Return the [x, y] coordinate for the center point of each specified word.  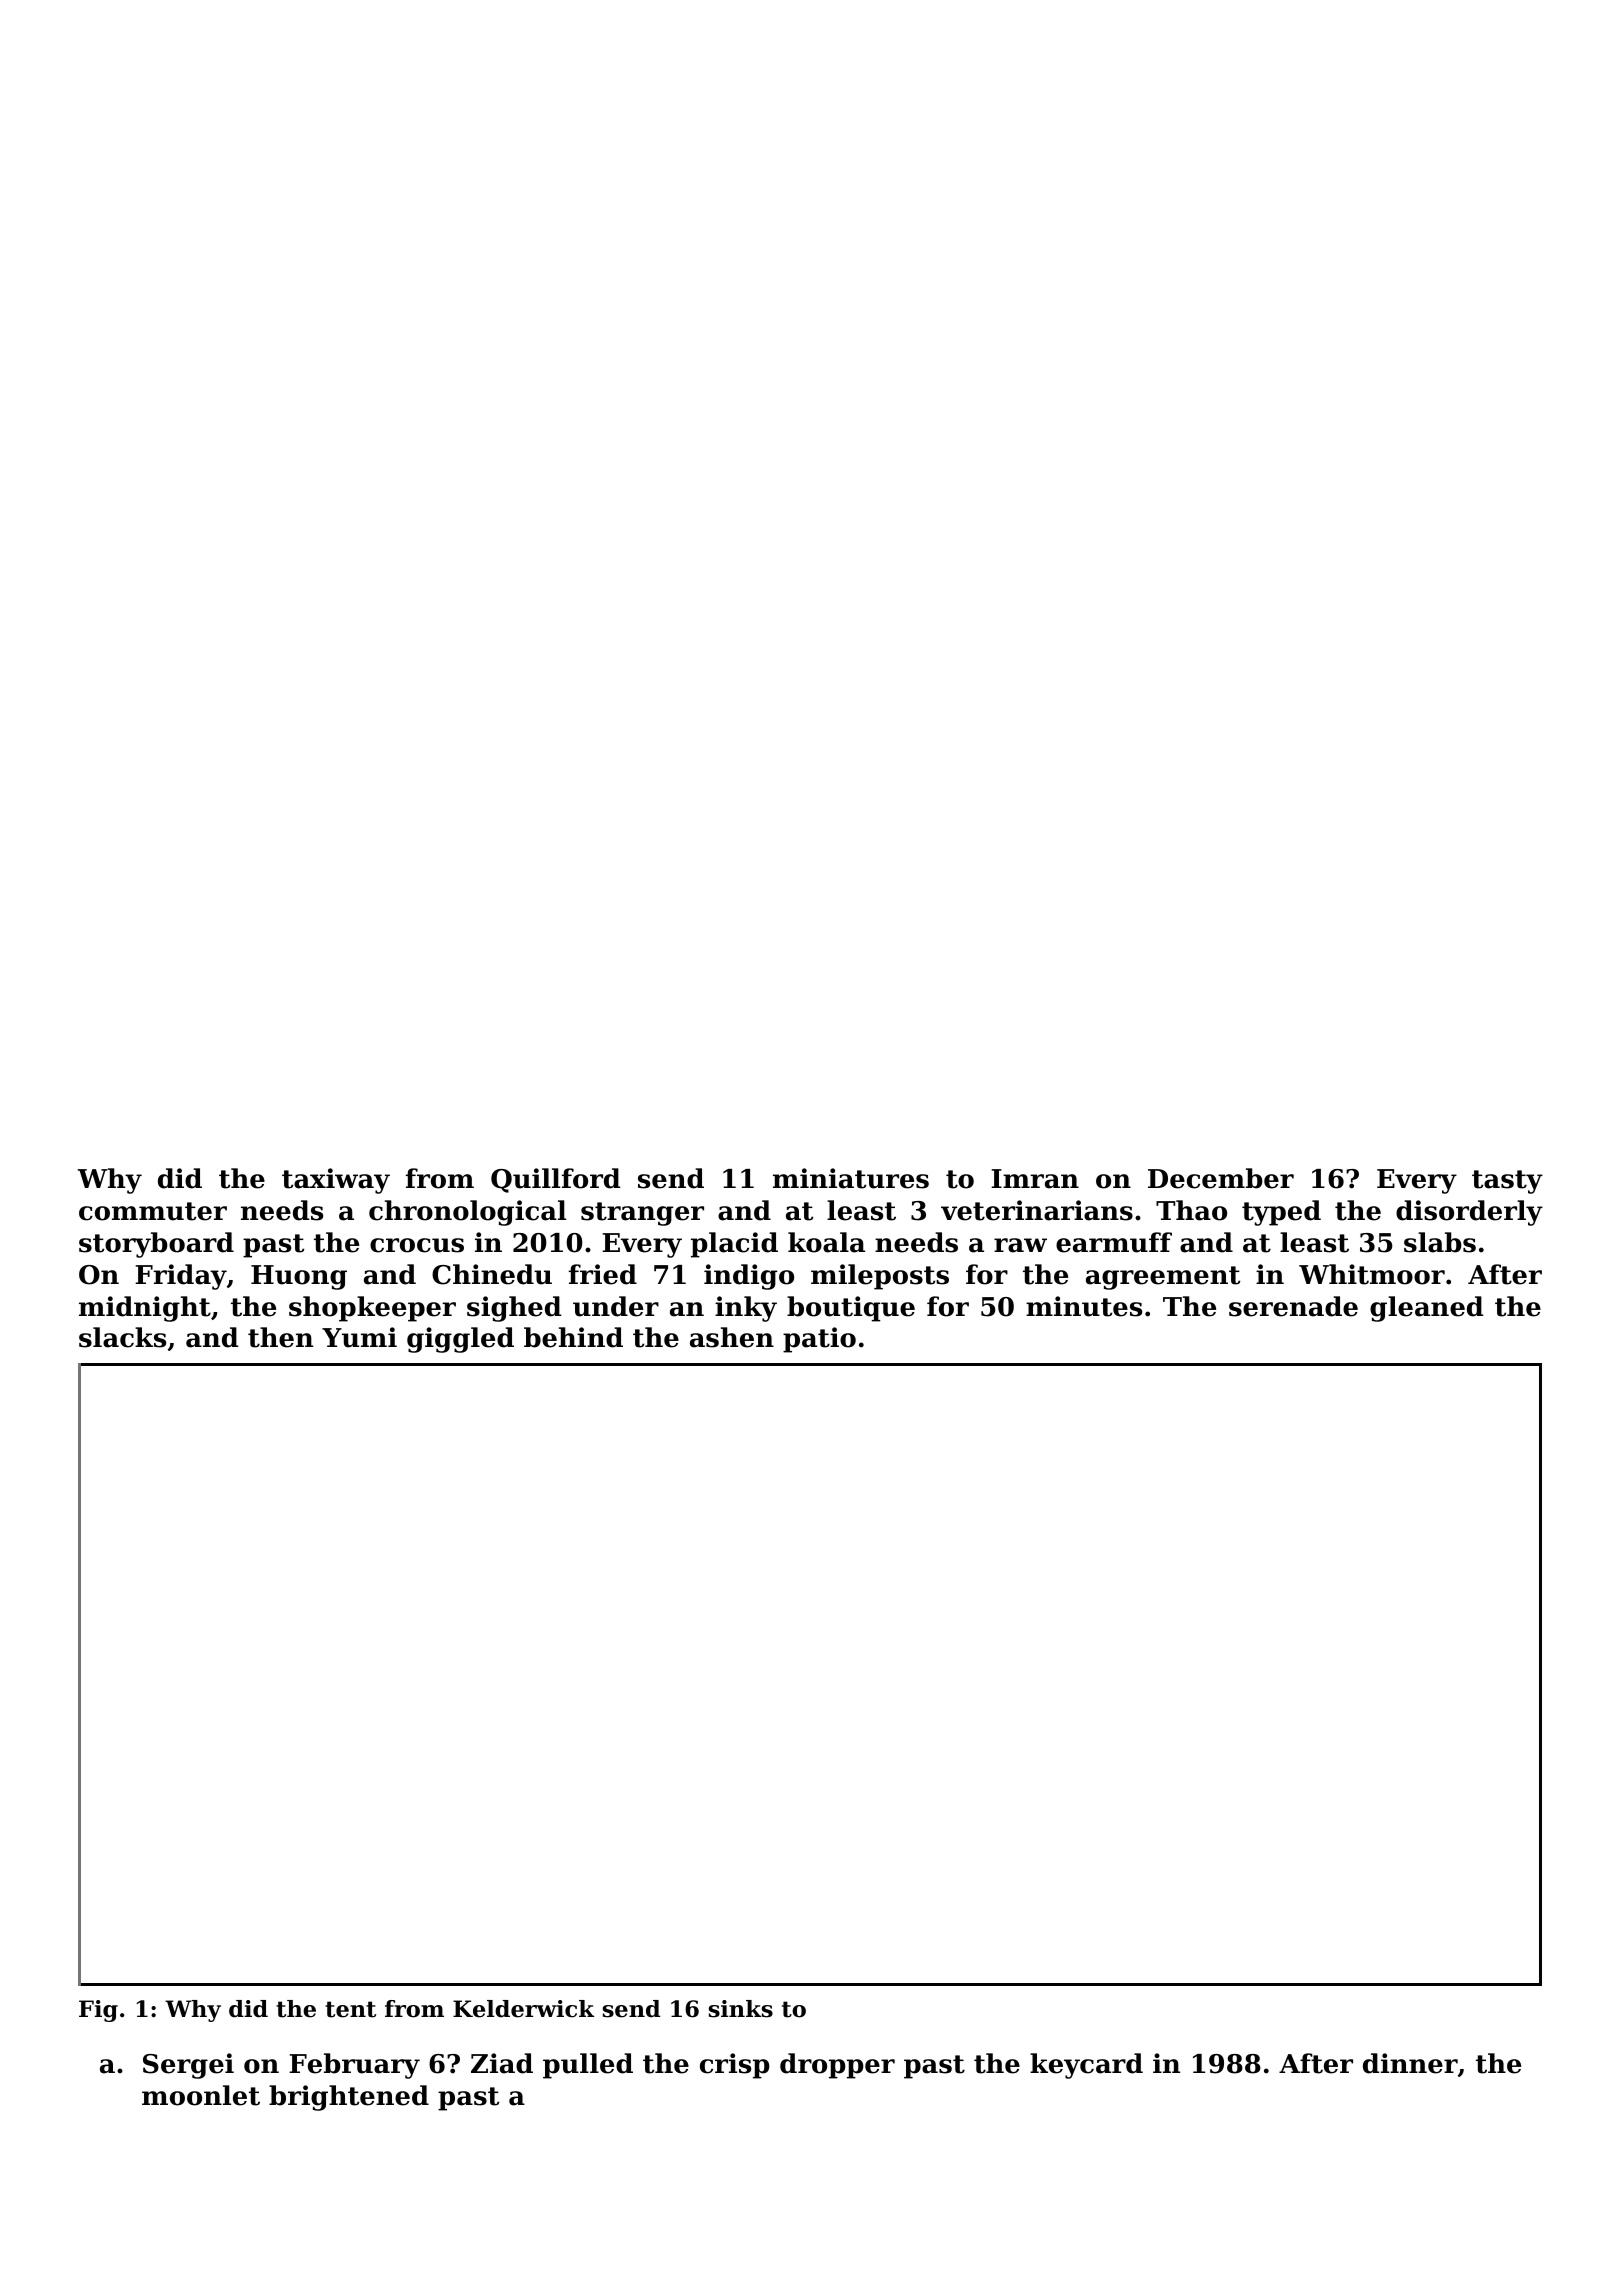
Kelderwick [523, 2009]
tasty [1507, 1182]
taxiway [336, 1181]
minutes [1084, 1306]
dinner [1410, 2063]
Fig [98, 2011]
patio [819, 1340]
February [354, 2066]
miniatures [851, 1178]
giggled [460, 1340]
